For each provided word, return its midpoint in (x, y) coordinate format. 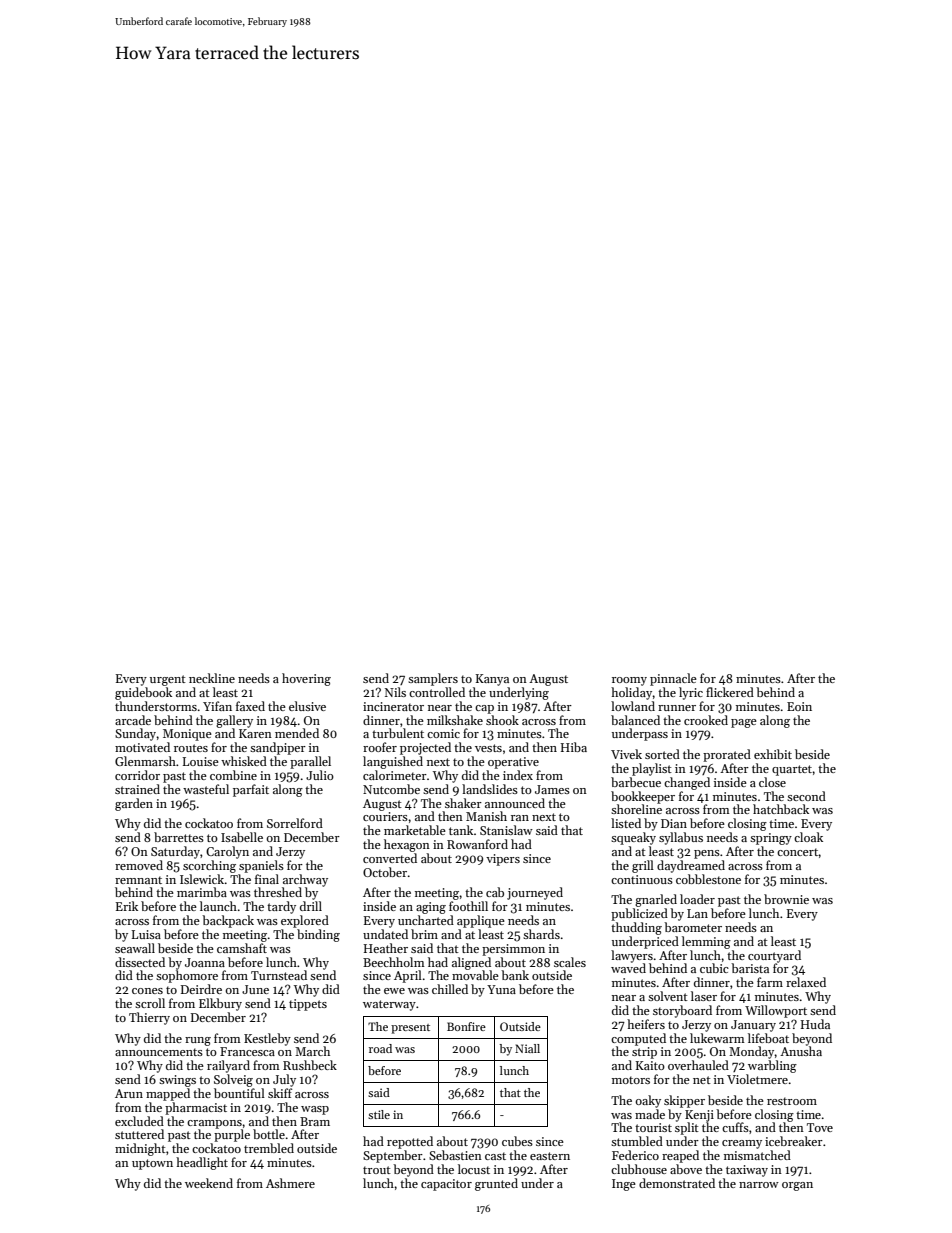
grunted (496, 1184)
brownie (786, 899)
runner (677, 708)
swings (177, 1081)
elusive (307, 706)
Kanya (492, 680)
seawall (135, 948)
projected (425, 748)
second (806, 796)
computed (638, 1039)
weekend (209, 1183)
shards (541, 934)
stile (379, 1114)
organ (797, 1186)
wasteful (206, 789)
